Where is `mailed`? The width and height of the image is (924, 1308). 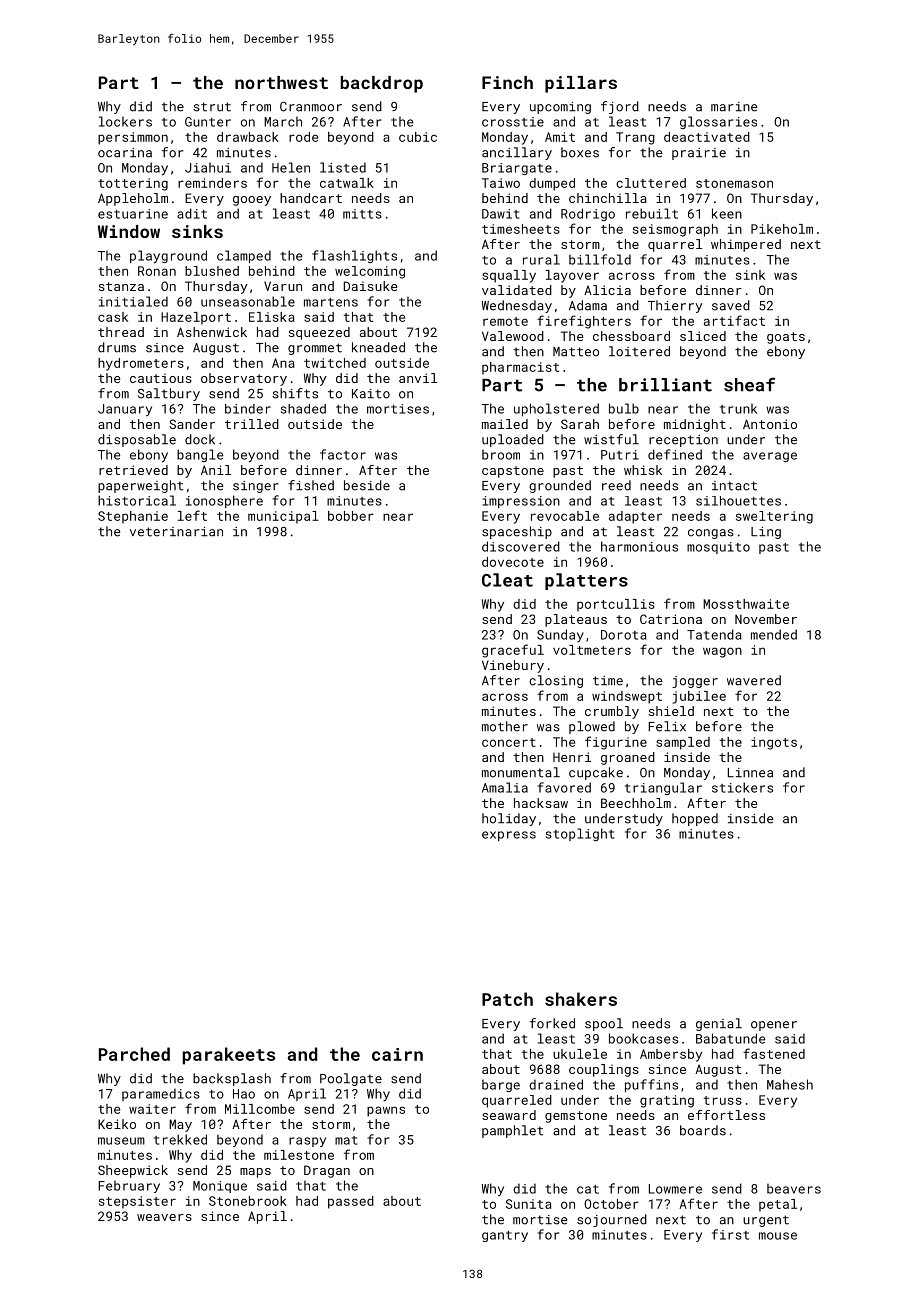
mailed is located at coordinates (505, 424).
